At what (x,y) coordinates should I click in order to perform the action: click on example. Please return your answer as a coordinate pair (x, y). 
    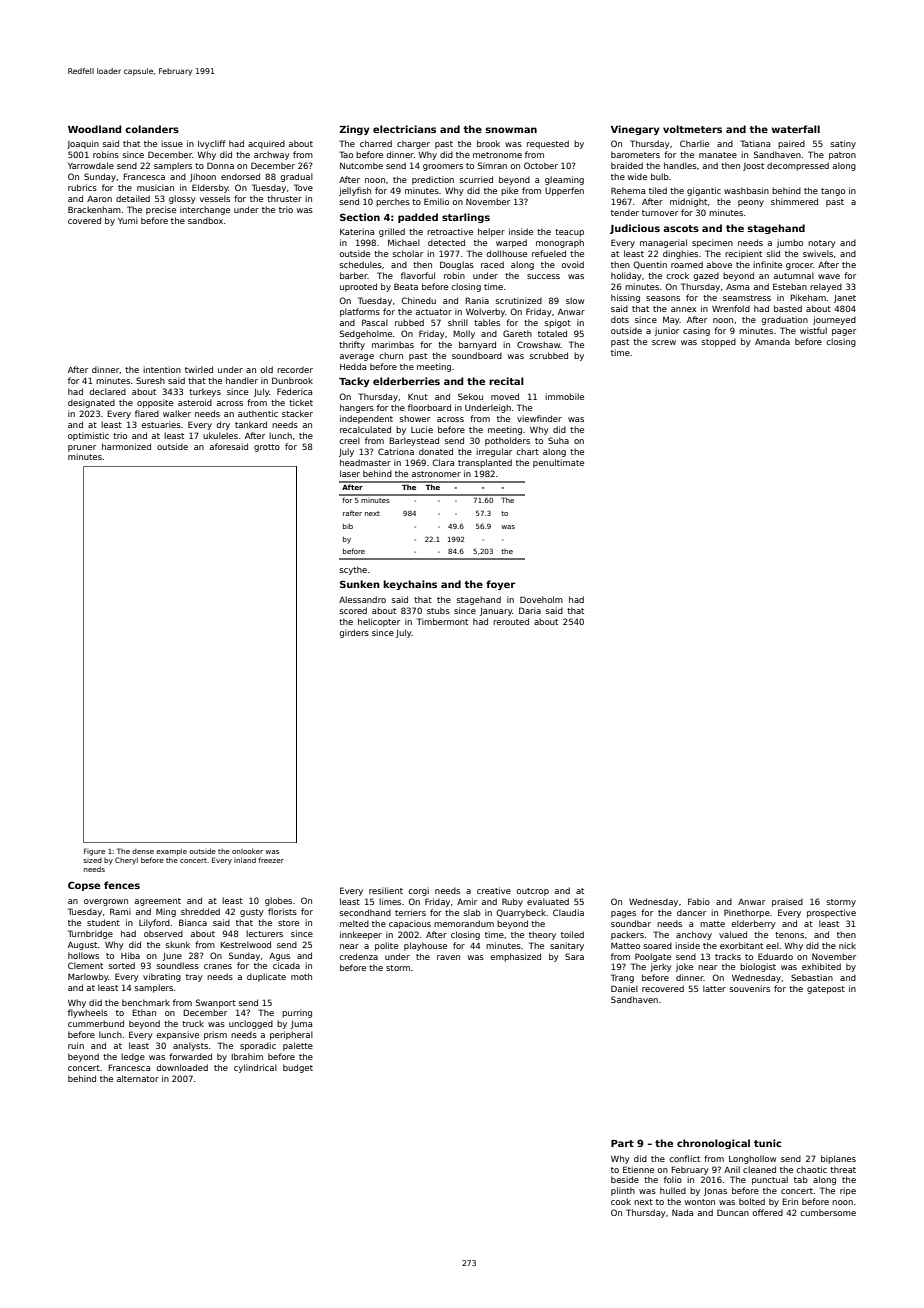
    Looking at the image, I should click on (171, 852).
